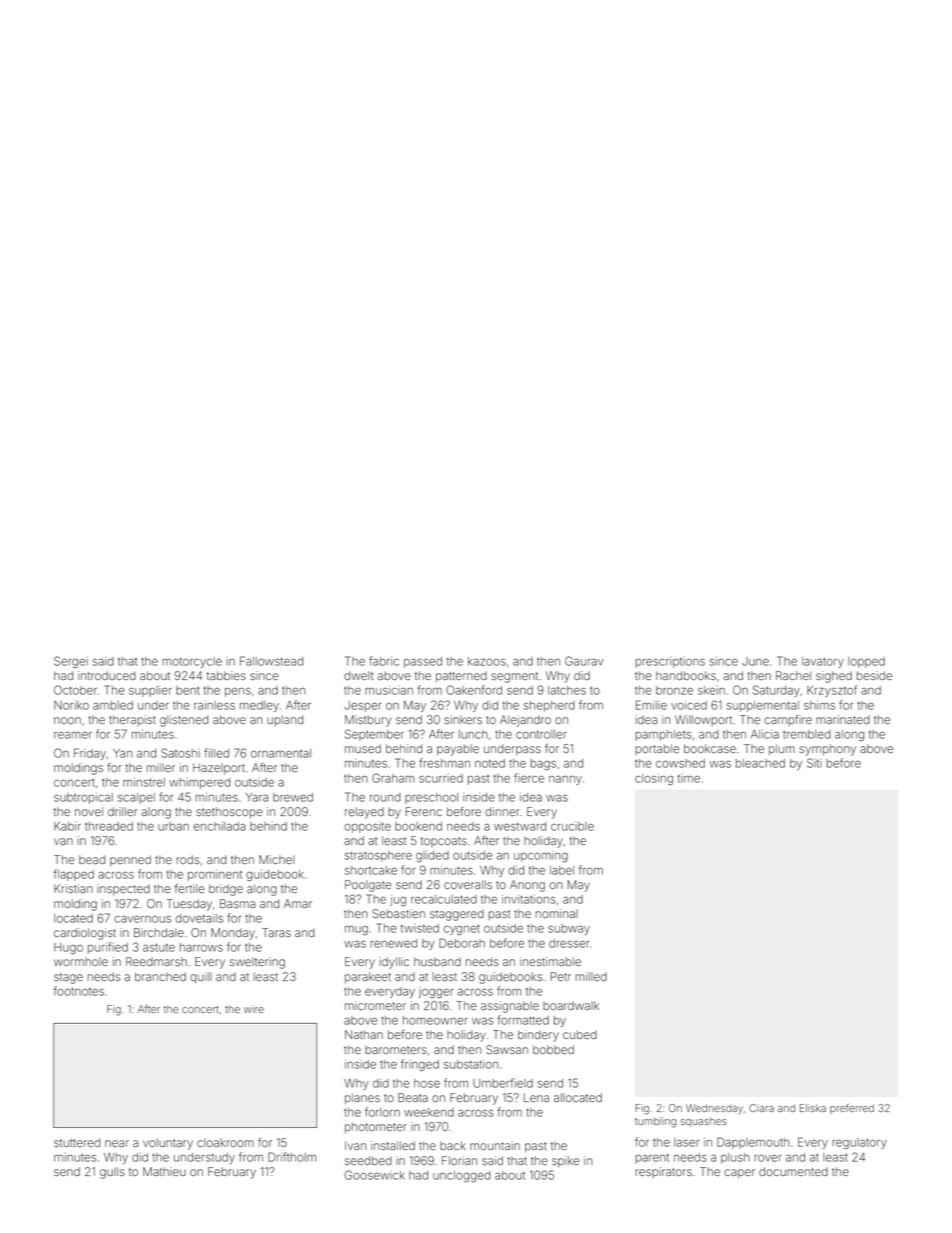 Image resolution: width=952 pixels, height=1233 pixels. Describe the element at coordinates (569, 929) in the screenshot. I see `subway` at that location.
